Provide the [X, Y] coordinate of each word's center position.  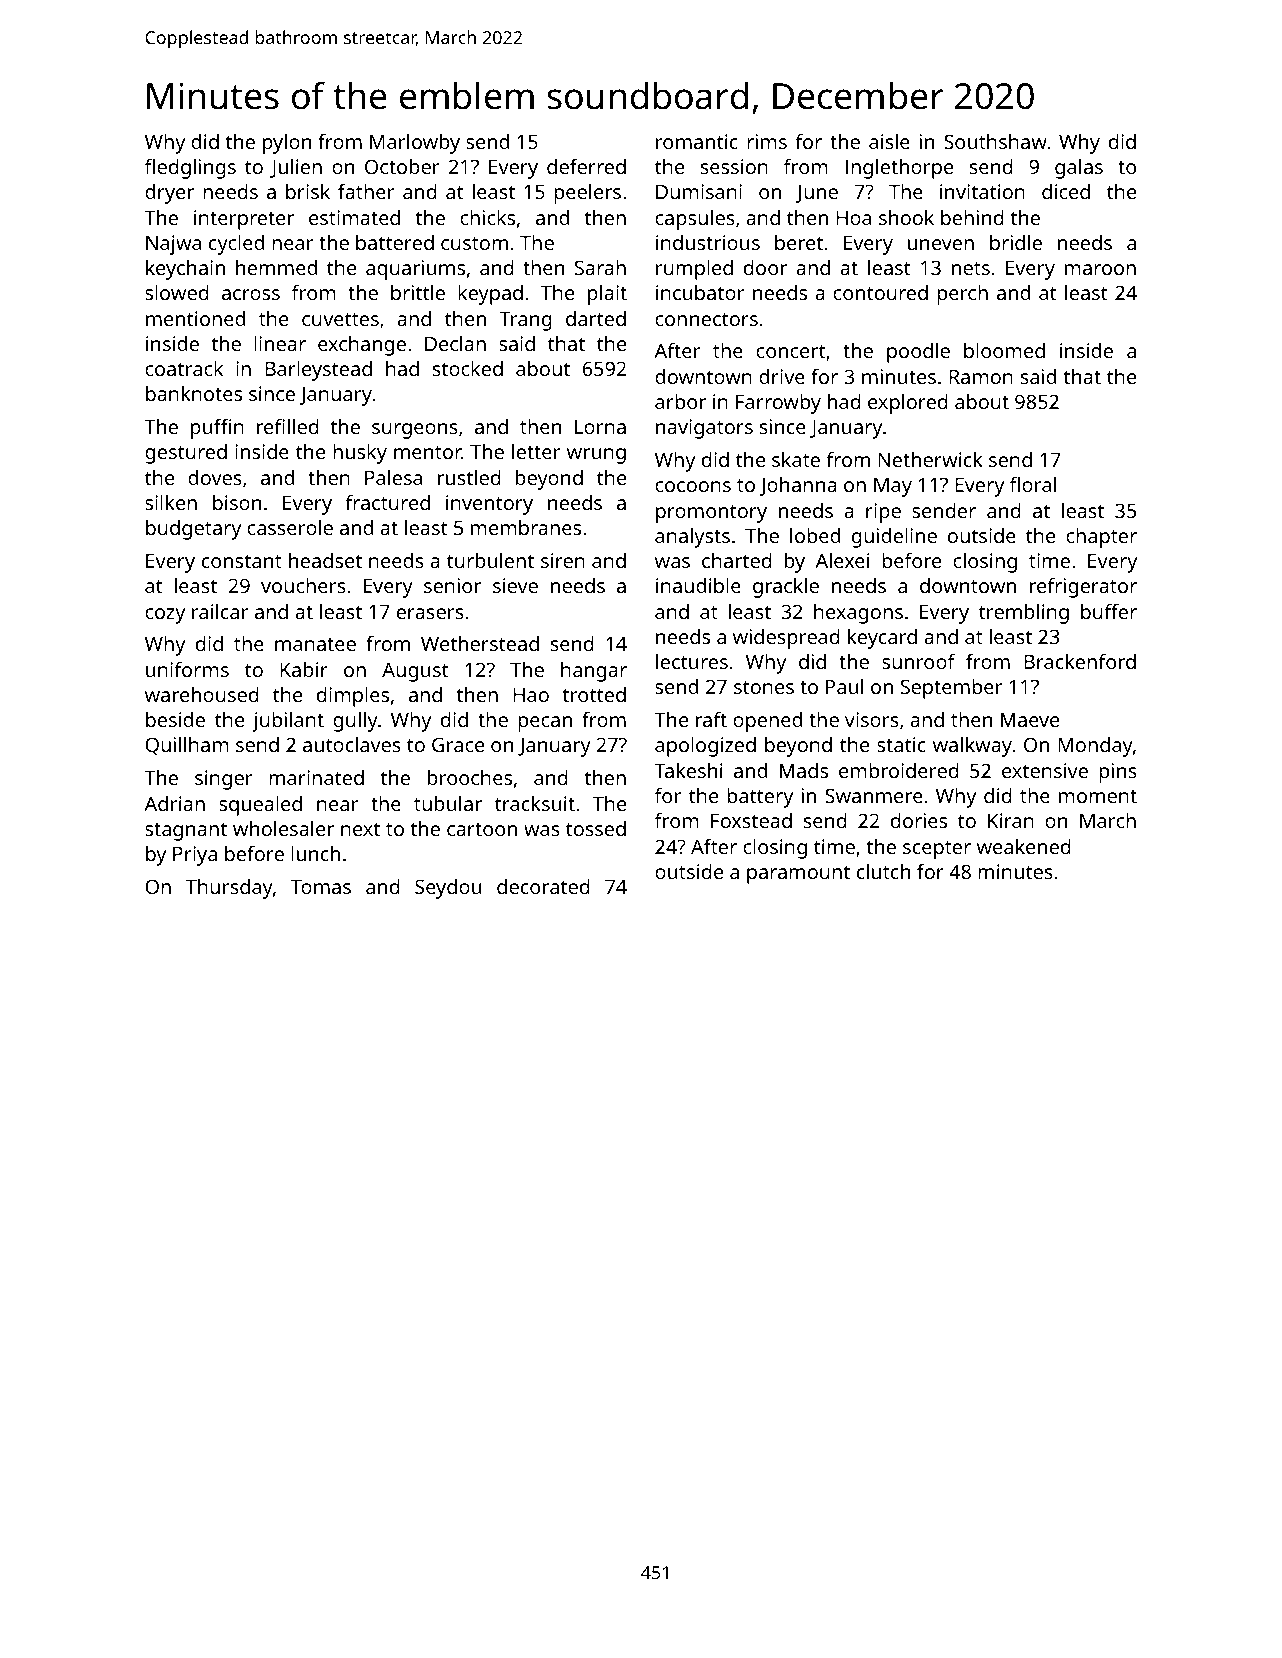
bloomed [1004, 350]
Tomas [321, 887]
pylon [287, 144]
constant [242, 561]
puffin [217, 429]
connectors [706, 319]
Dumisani [699, 191]
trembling [1024, 614]
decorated [543, 886]
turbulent [490, 560]
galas [1079, 169]
